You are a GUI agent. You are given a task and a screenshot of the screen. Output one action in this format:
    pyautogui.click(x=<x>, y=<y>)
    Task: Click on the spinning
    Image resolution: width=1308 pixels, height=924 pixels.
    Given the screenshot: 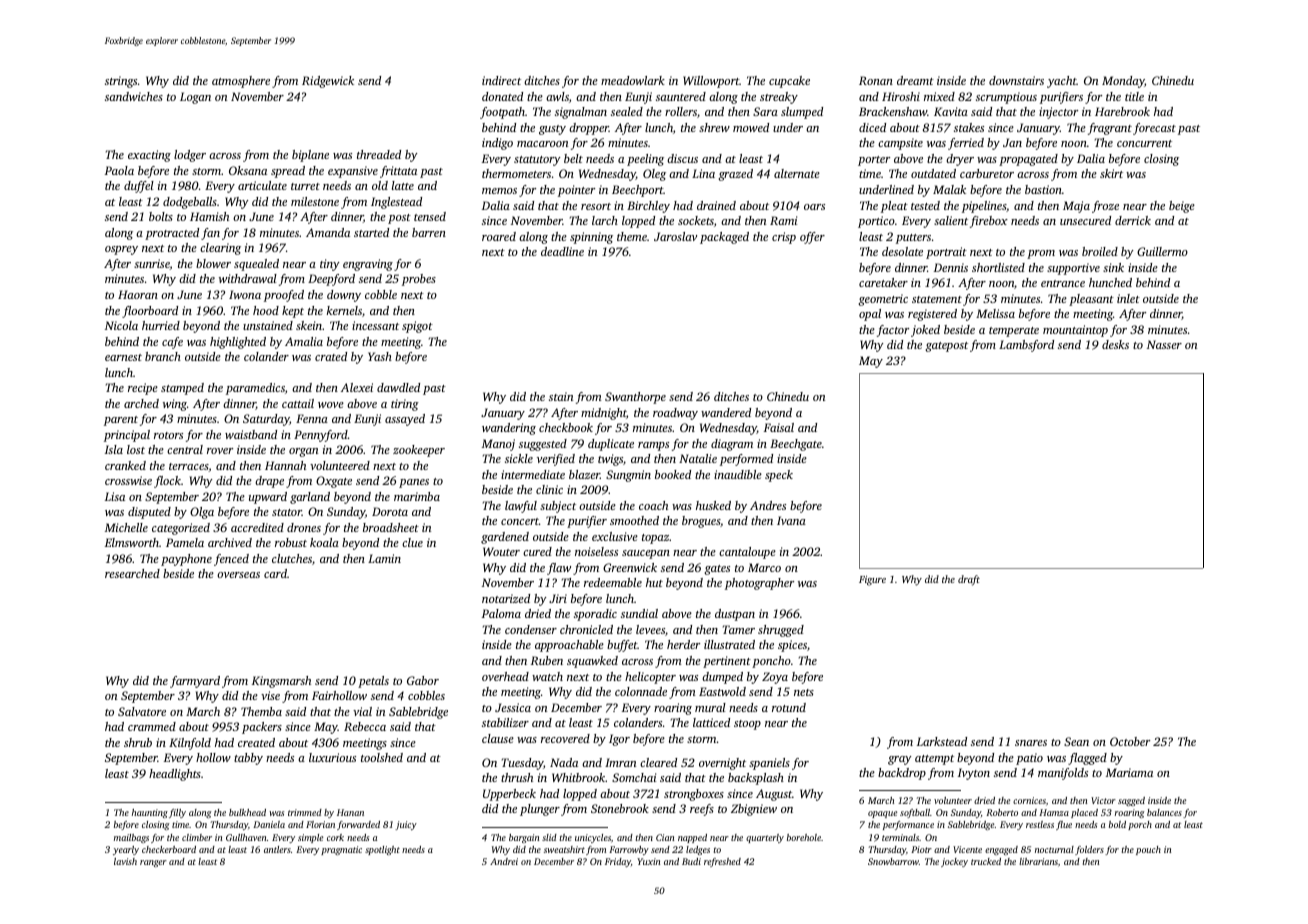 What is the action you would take?
    pyautogui.click(x=591, y=238)
